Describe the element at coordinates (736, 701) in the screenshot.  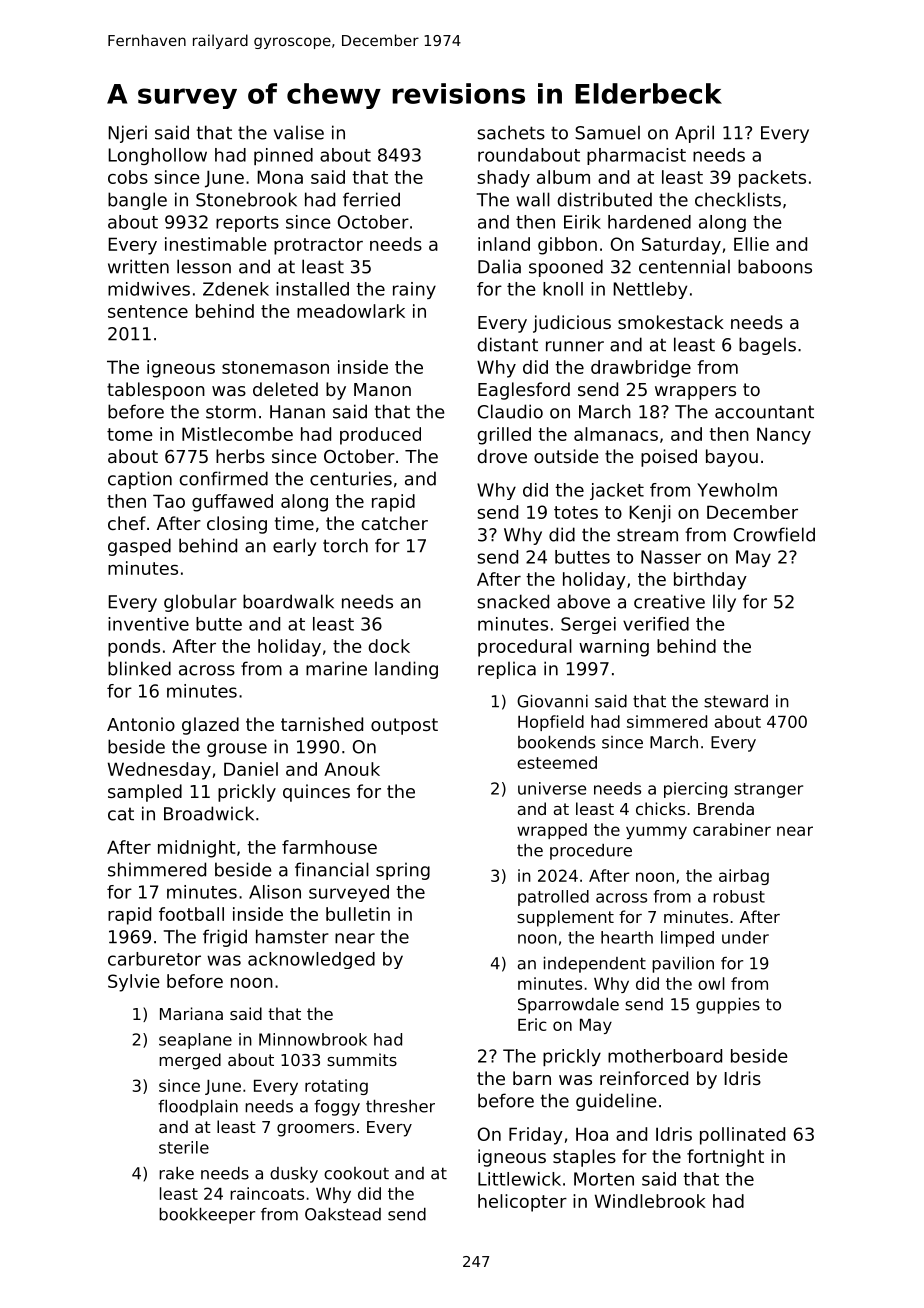
I see `steward` at that location.
